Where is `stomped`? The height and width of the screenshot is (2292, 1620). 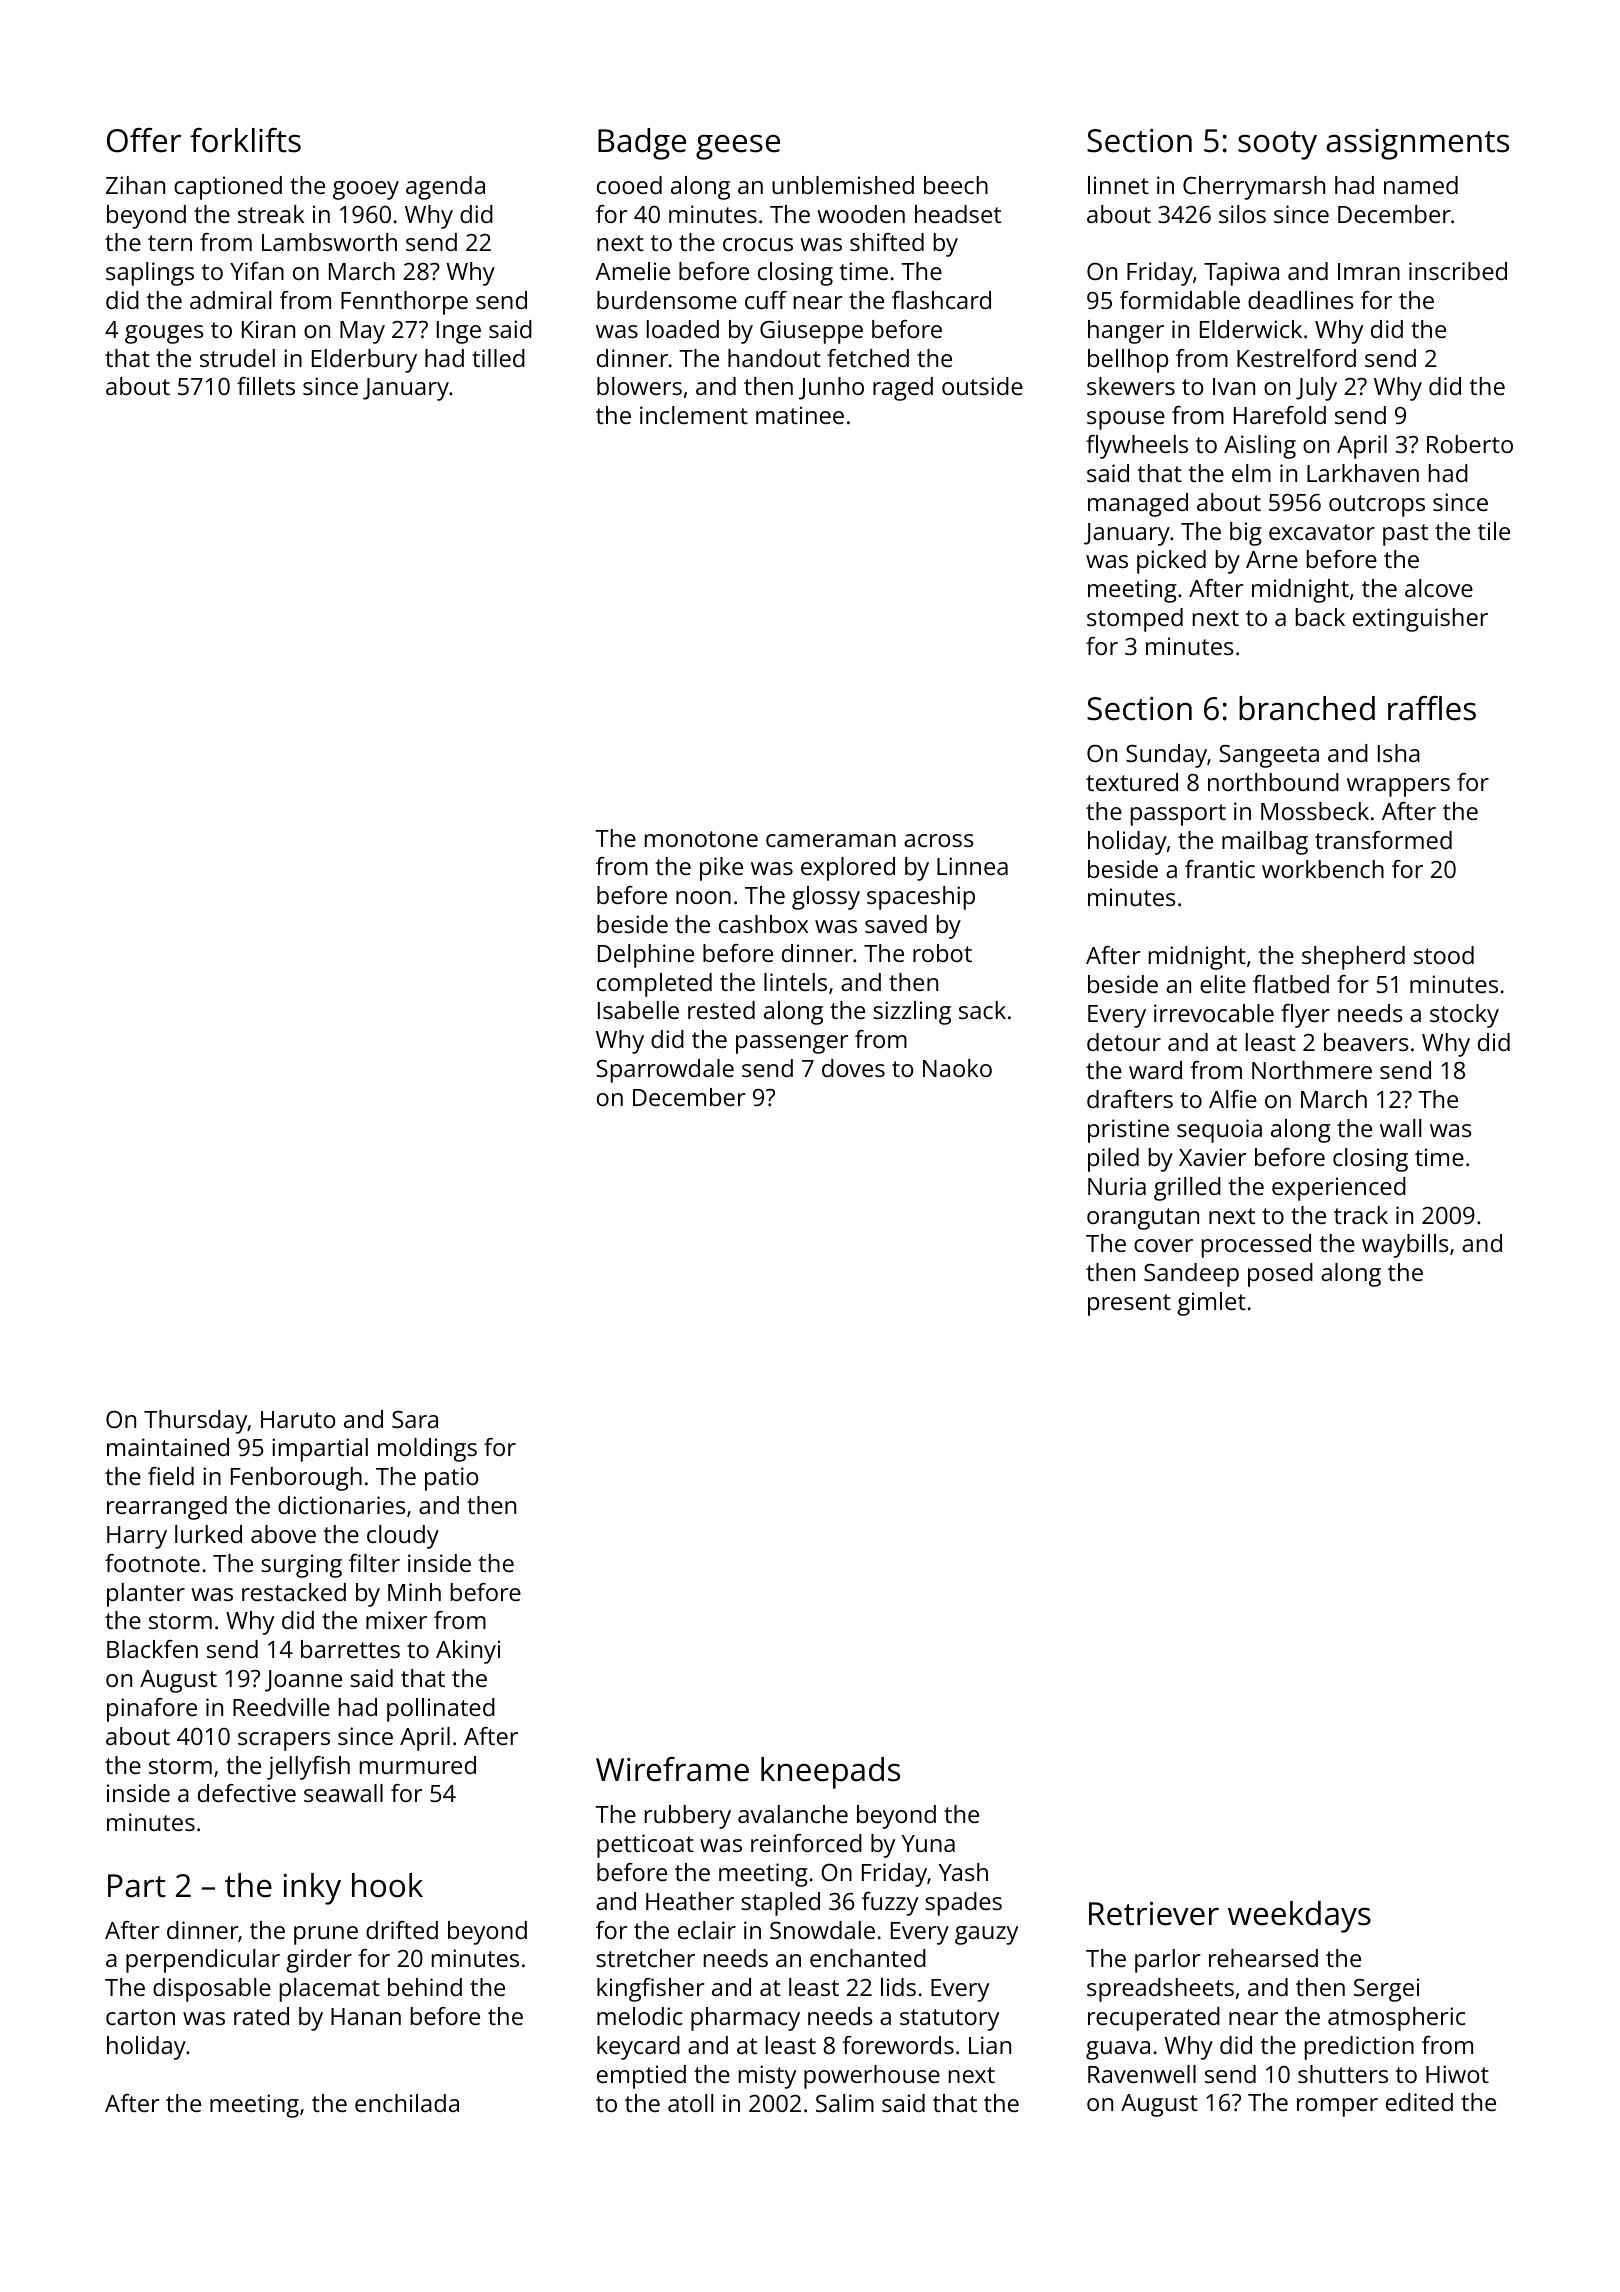 stomped is located at coordinates (1135, 620).
